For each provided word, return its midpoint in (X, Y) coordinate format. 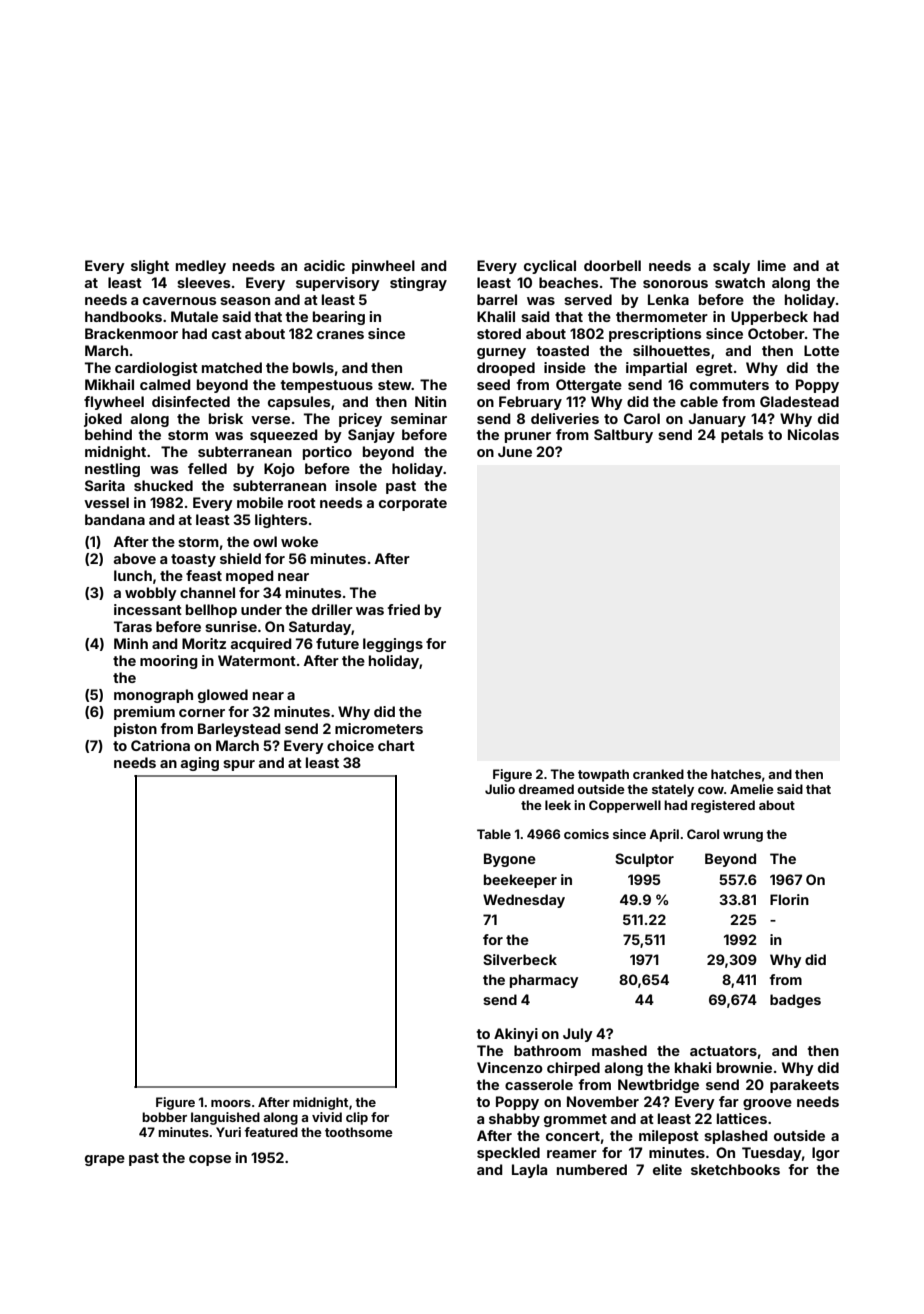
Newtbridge (658, 1086)
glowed (223, 696)
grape (105, 1160)
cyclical (550, 267)
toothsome (359, 1132)
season (245, 301)
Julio (500, 789)
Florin (789, 899)
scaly (731, 267)
